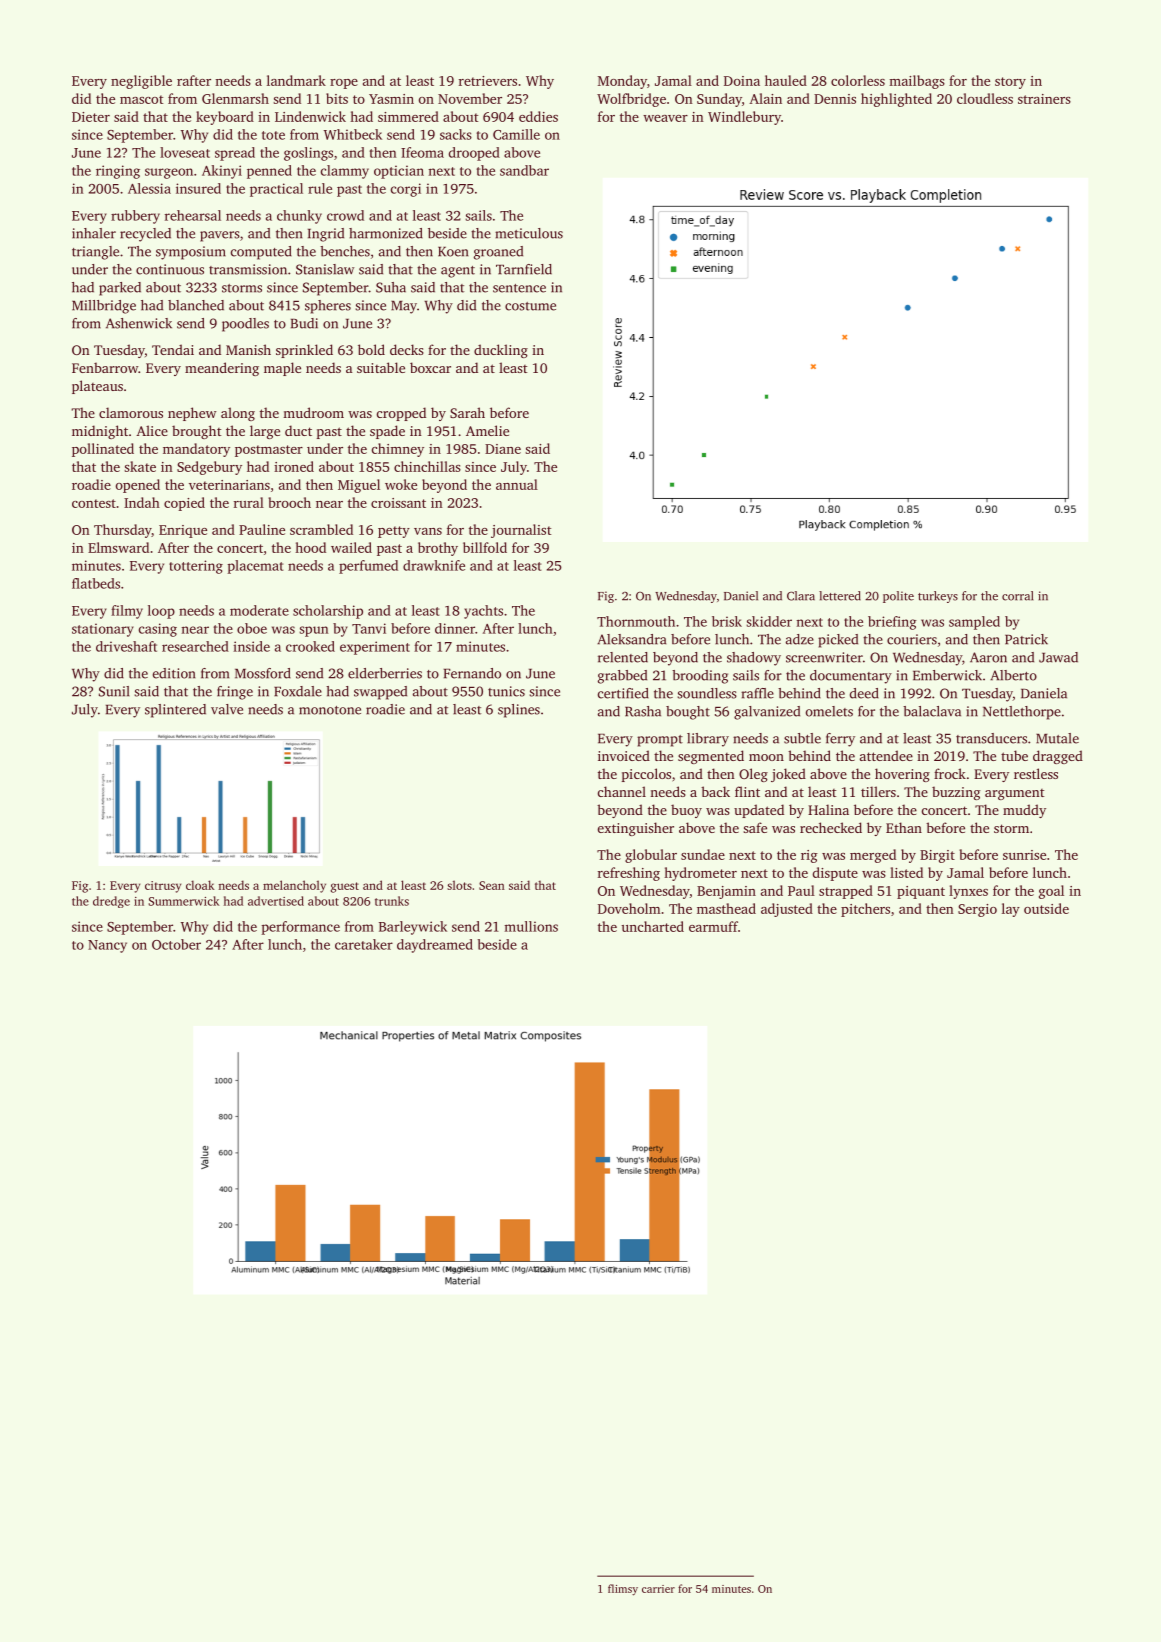 The height and width of the screenshot is (1642, 1161). What do you see at coordinates (1046, 908) in the screenshot?
I see `outside` at bounding box center [1046, 908].
